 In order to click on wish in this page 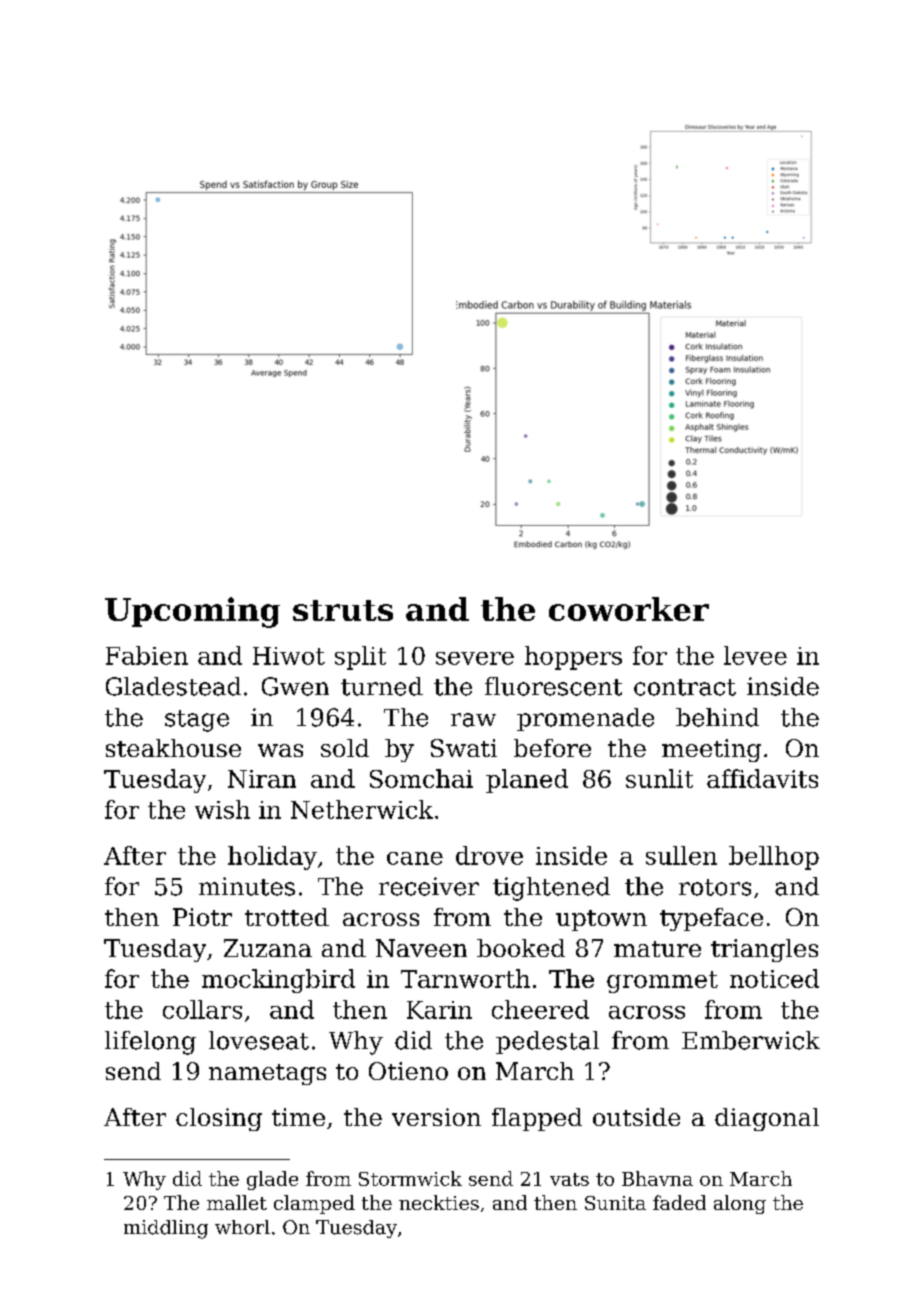, I will do `click(222, 809)`.
